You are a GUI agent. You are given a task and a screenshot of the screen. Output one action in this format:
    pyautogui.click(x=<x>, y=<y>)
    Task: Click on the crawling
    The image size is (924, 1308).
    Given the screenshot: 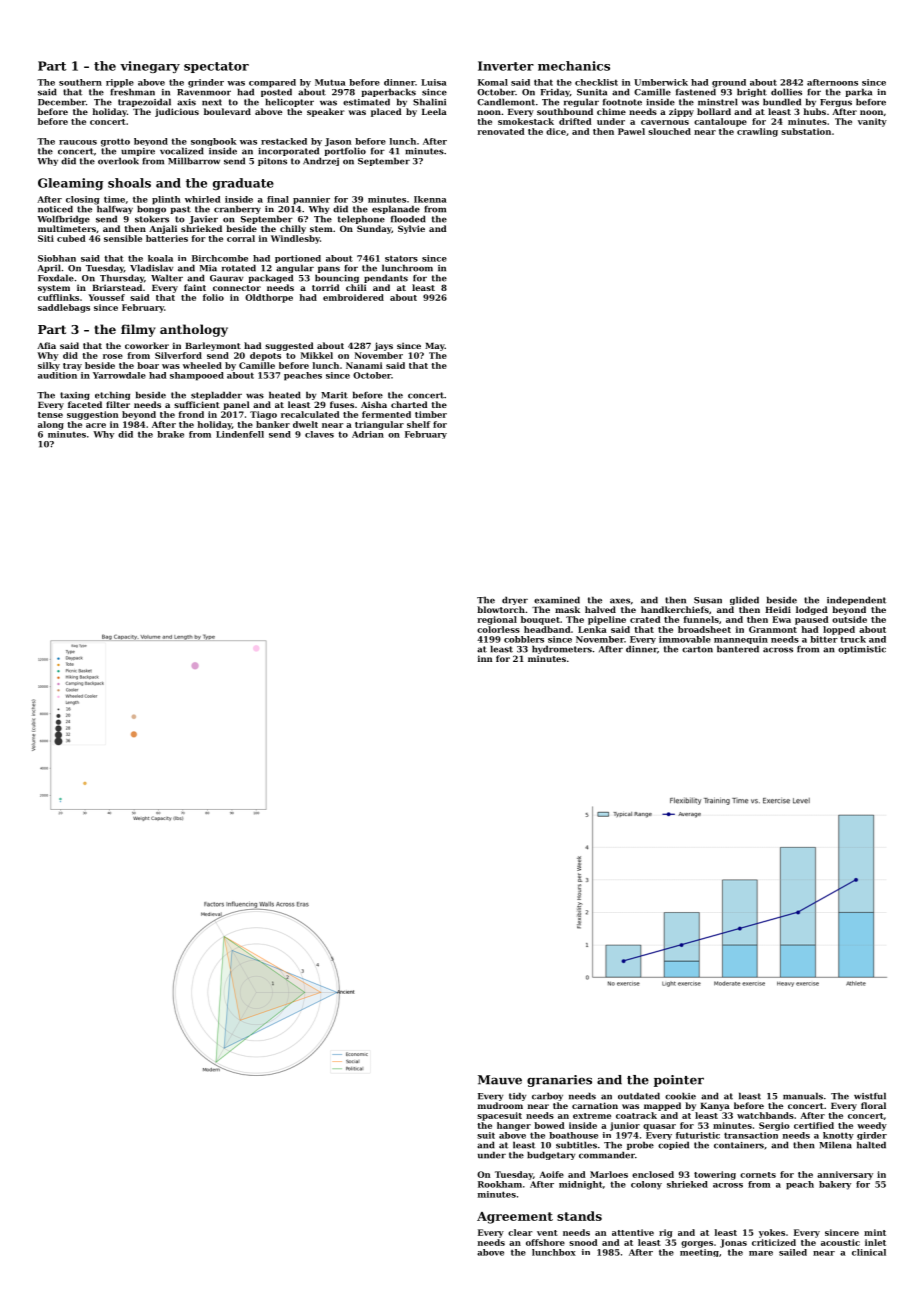 What is the action you would take?
    pyautogui.click(x=757, y=132)
